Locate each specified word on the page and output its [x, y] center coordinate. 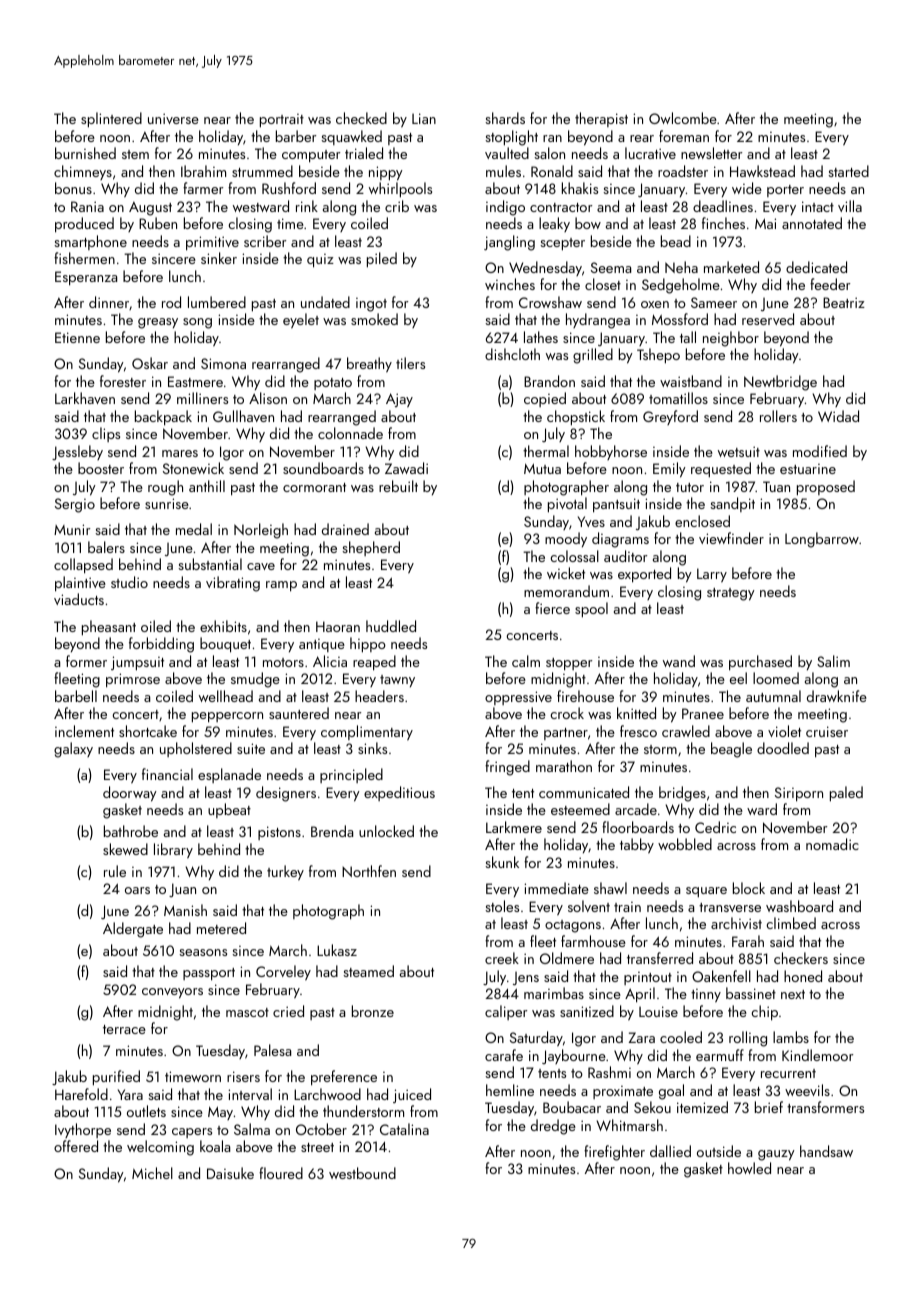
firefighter [614, 1153]
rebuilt [398, 486]
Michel [152, 1173]
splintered [111, 120]
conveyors [172, 993]
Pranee [703, 713]
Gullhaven [243, 416]
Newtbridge [780, 383]
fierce [552, 608]
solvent [589, 906]
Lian [424, 118]
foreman [684, 136]
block [749, 888]
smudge [255, 680]
